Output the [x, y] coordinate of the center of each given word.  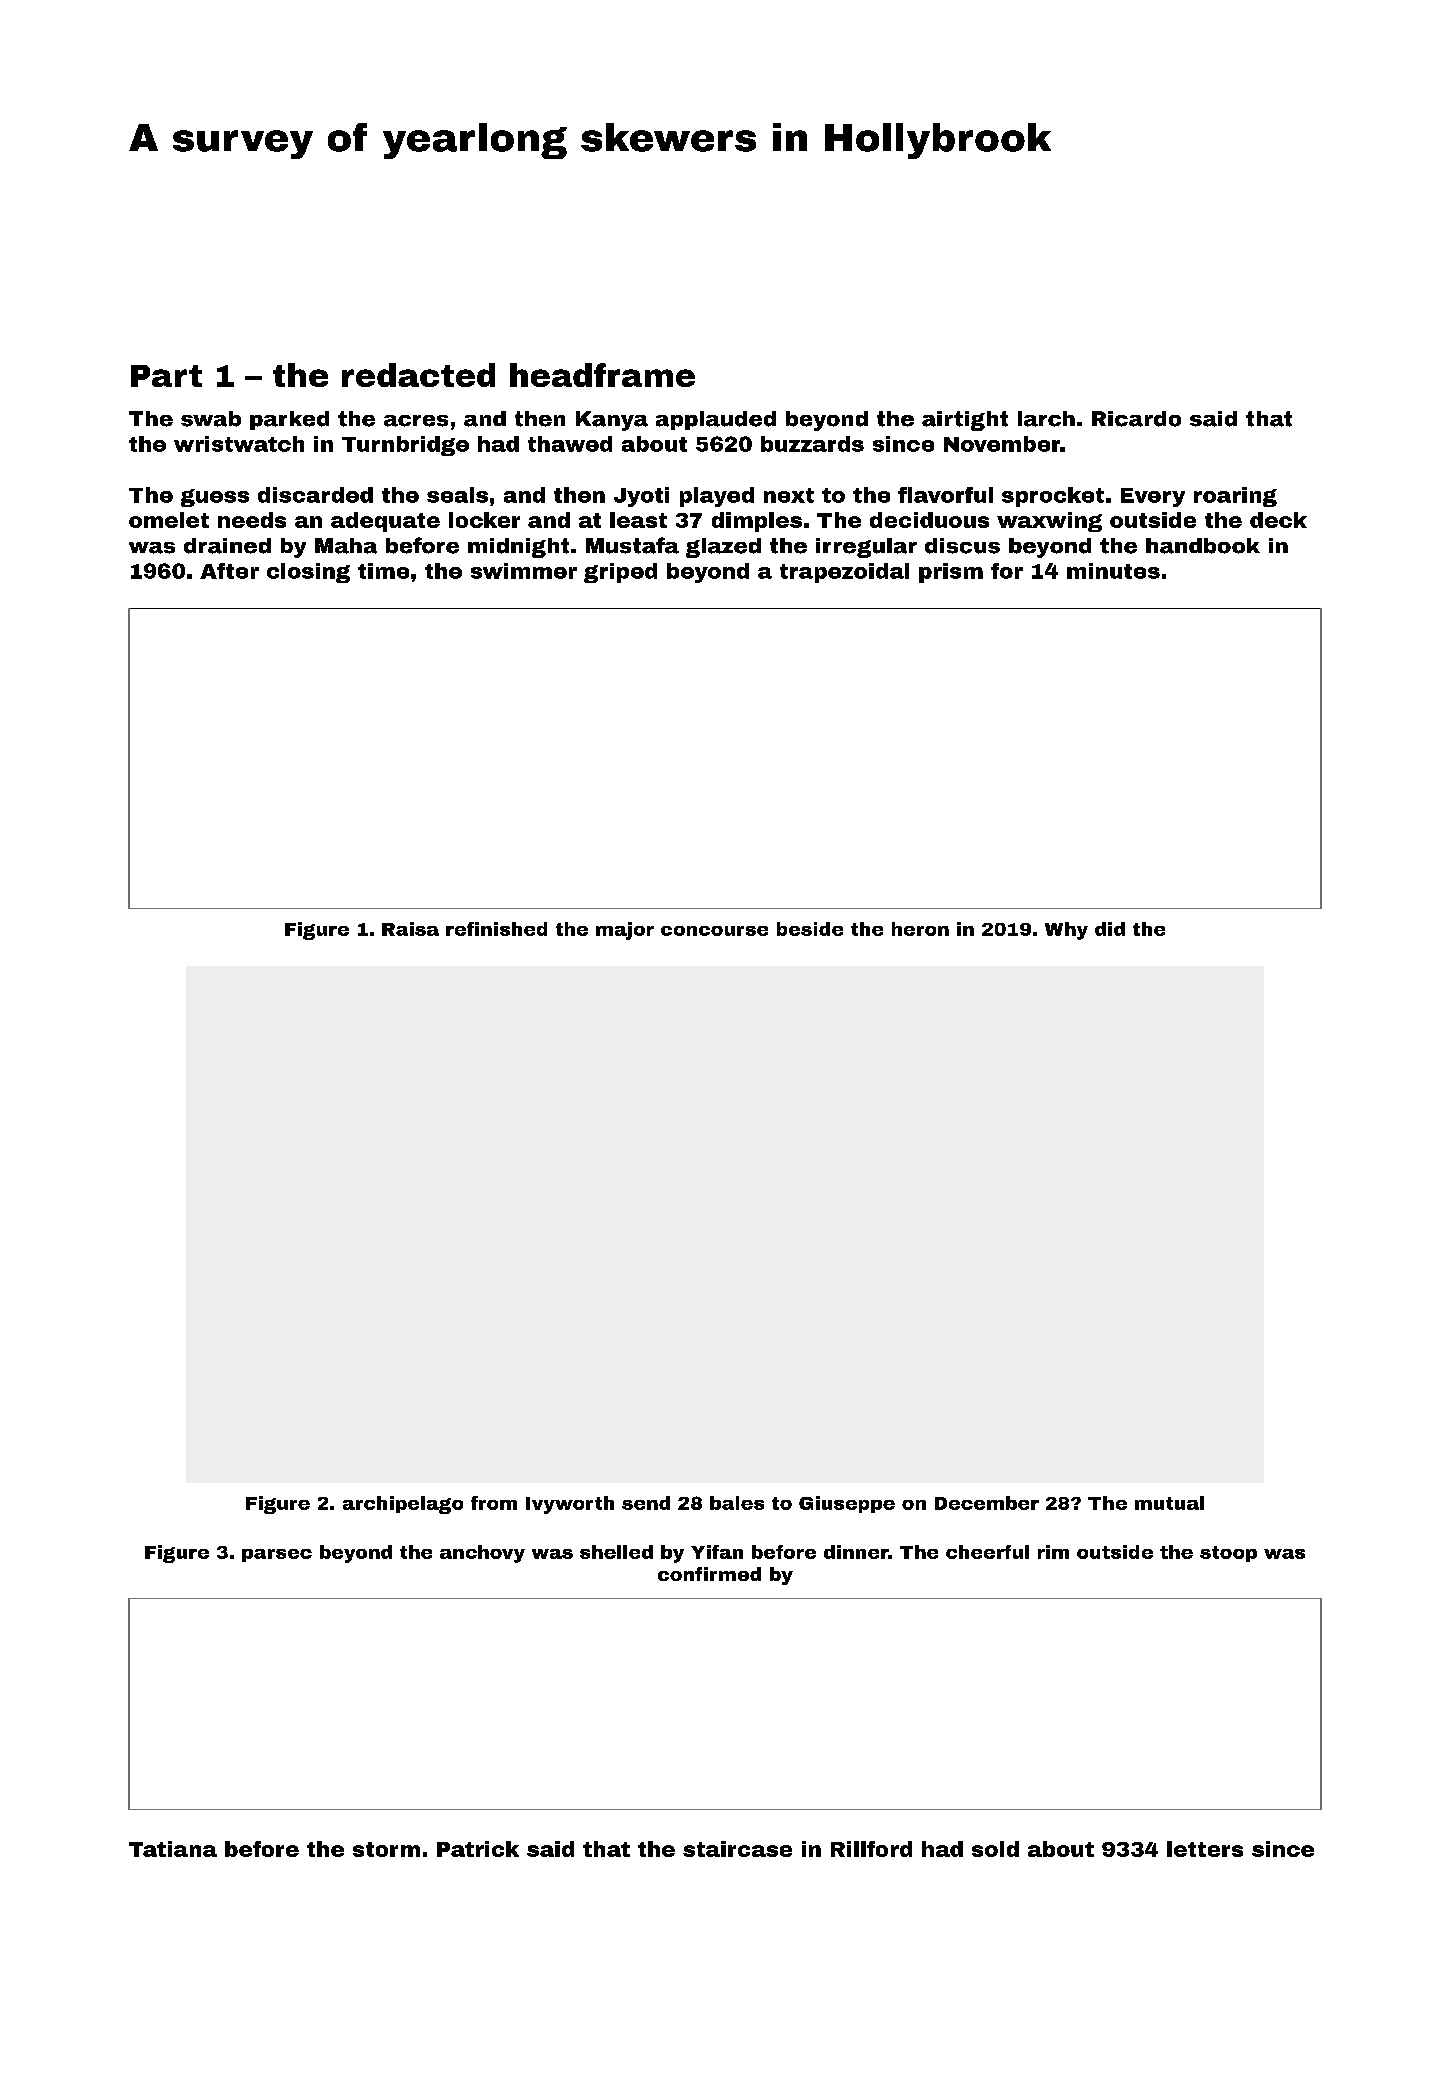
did [1110, 929]
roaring [1235, 497]
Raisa [410, 929]
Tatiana [173, 1849]
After [229, 571]
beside [810, 929]
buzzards [812, 444]
